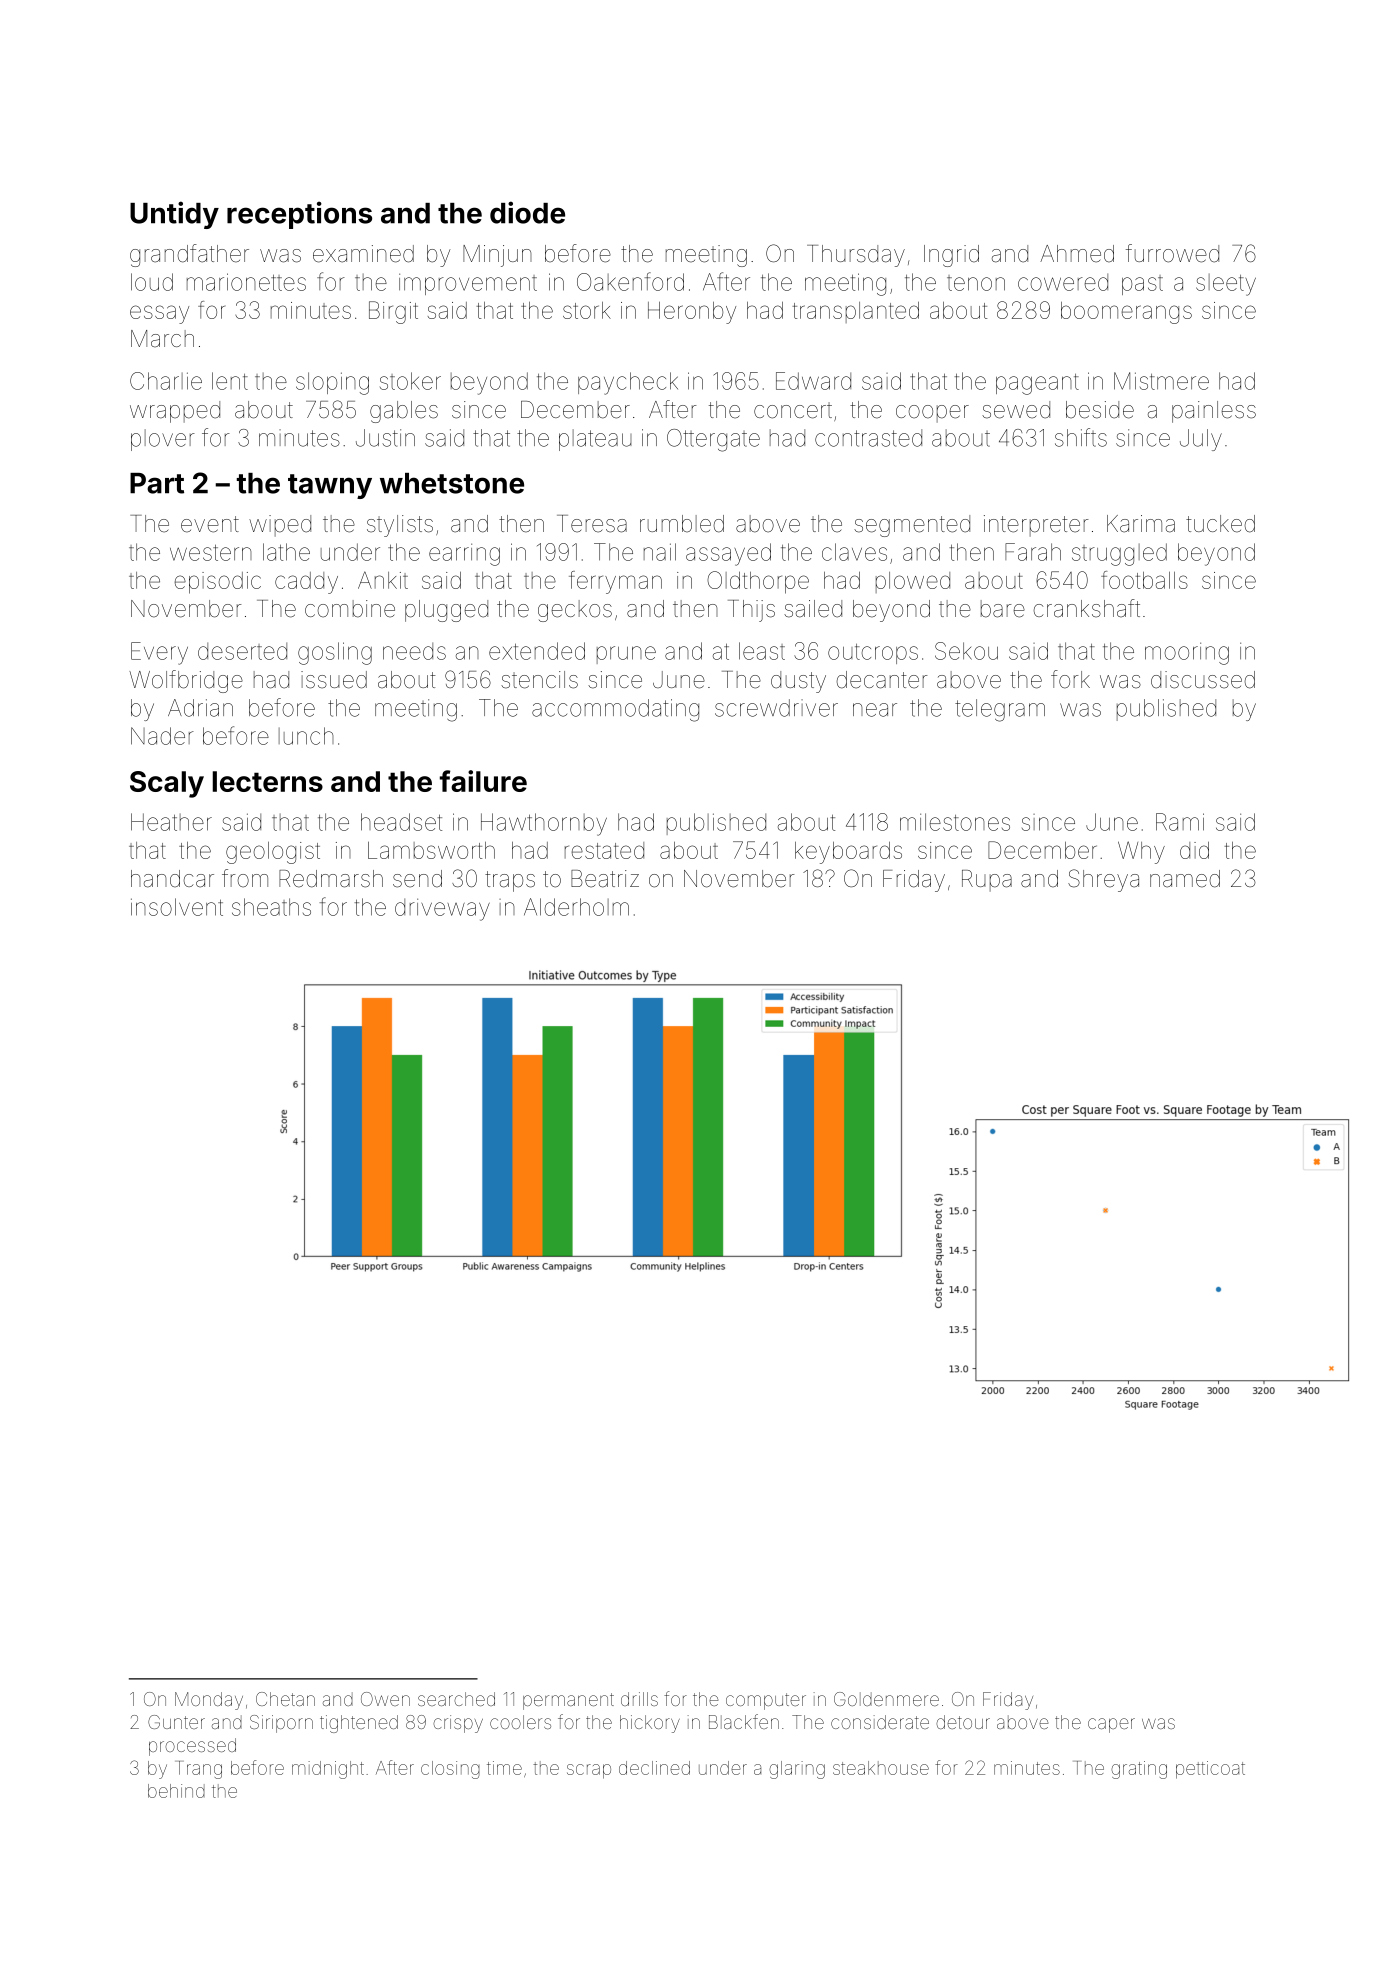 The height and width of the image is (1969, 1386). What do you see at coordinates (335, 653) in the image?
I see `gosling` at bounding box center [335, 653].
